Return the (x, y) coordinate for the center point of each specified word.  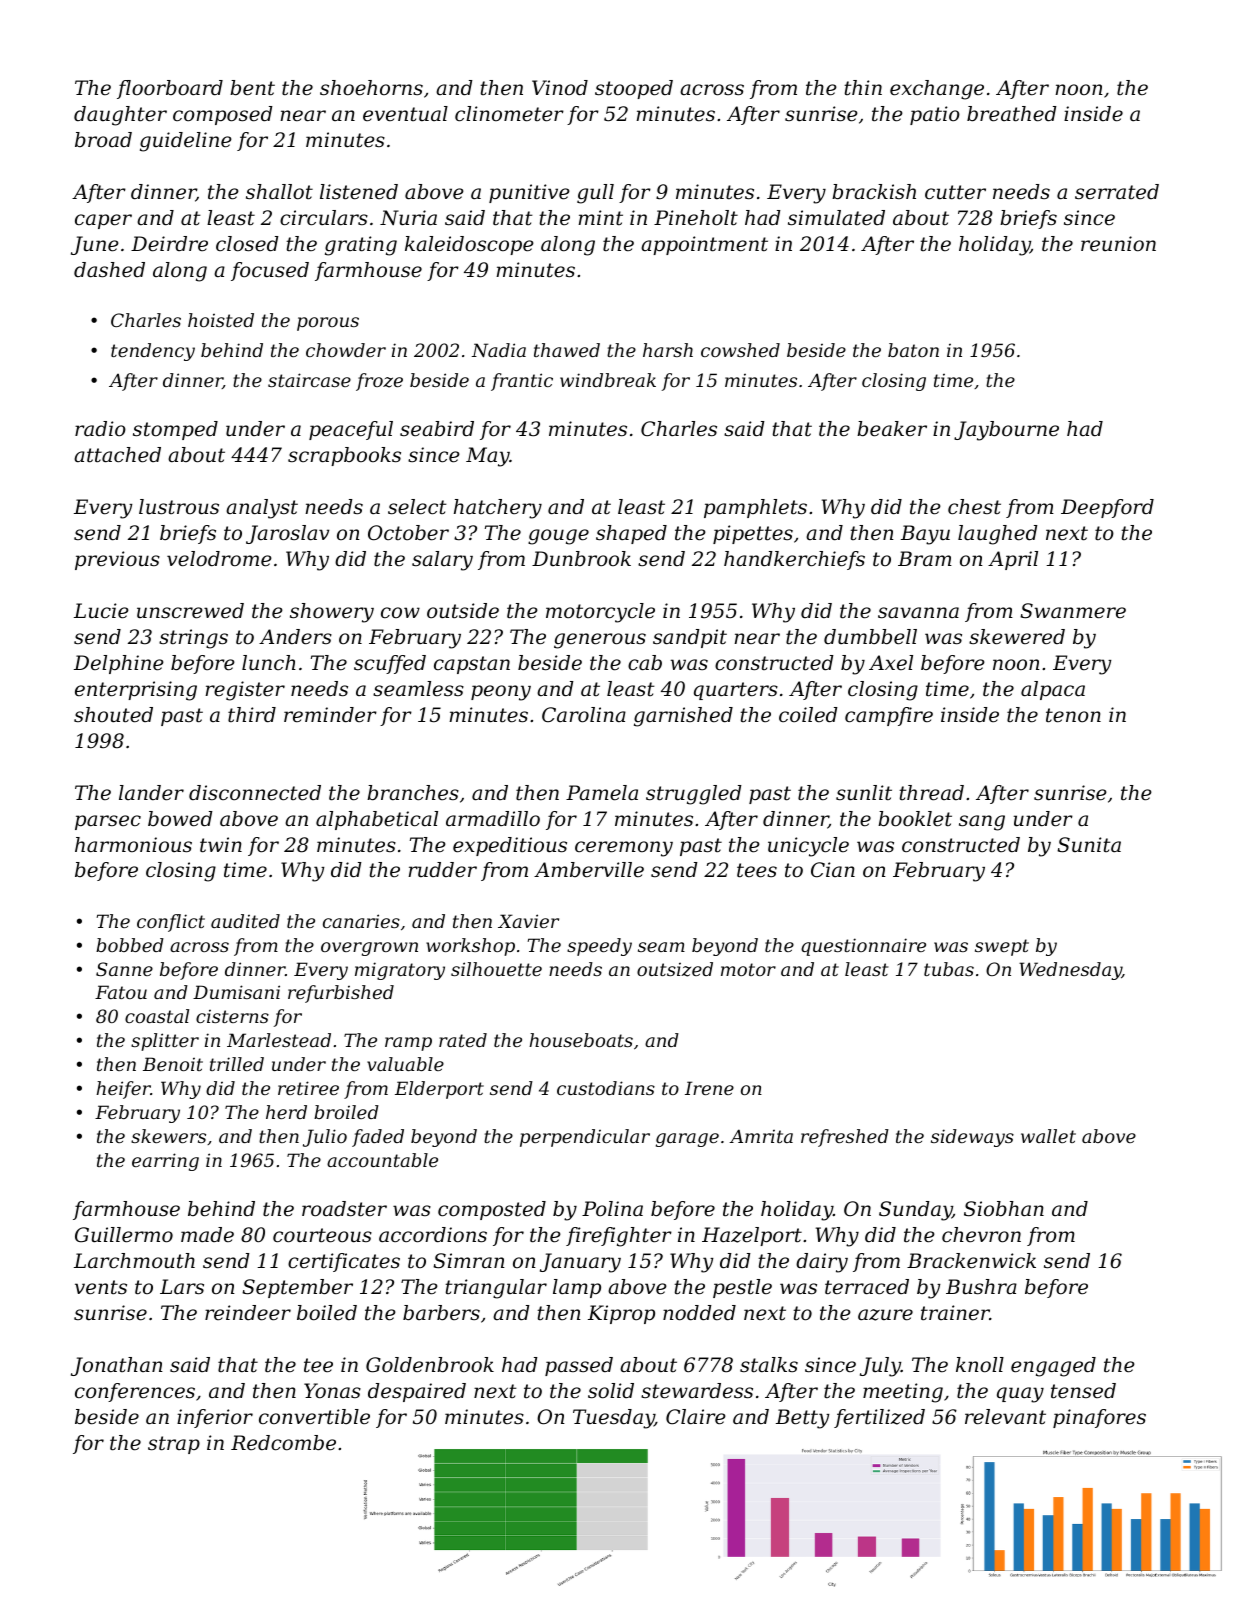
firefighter (619, 1237)
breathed (1012, 114)
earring (165, 1162)
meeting (903, 1393)
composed (223, 115)
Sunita (1089, 845)
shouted (113, 715)
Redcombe (283, 1443)
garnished (683, 717)
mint (600, 218)
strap (174, 1445)
